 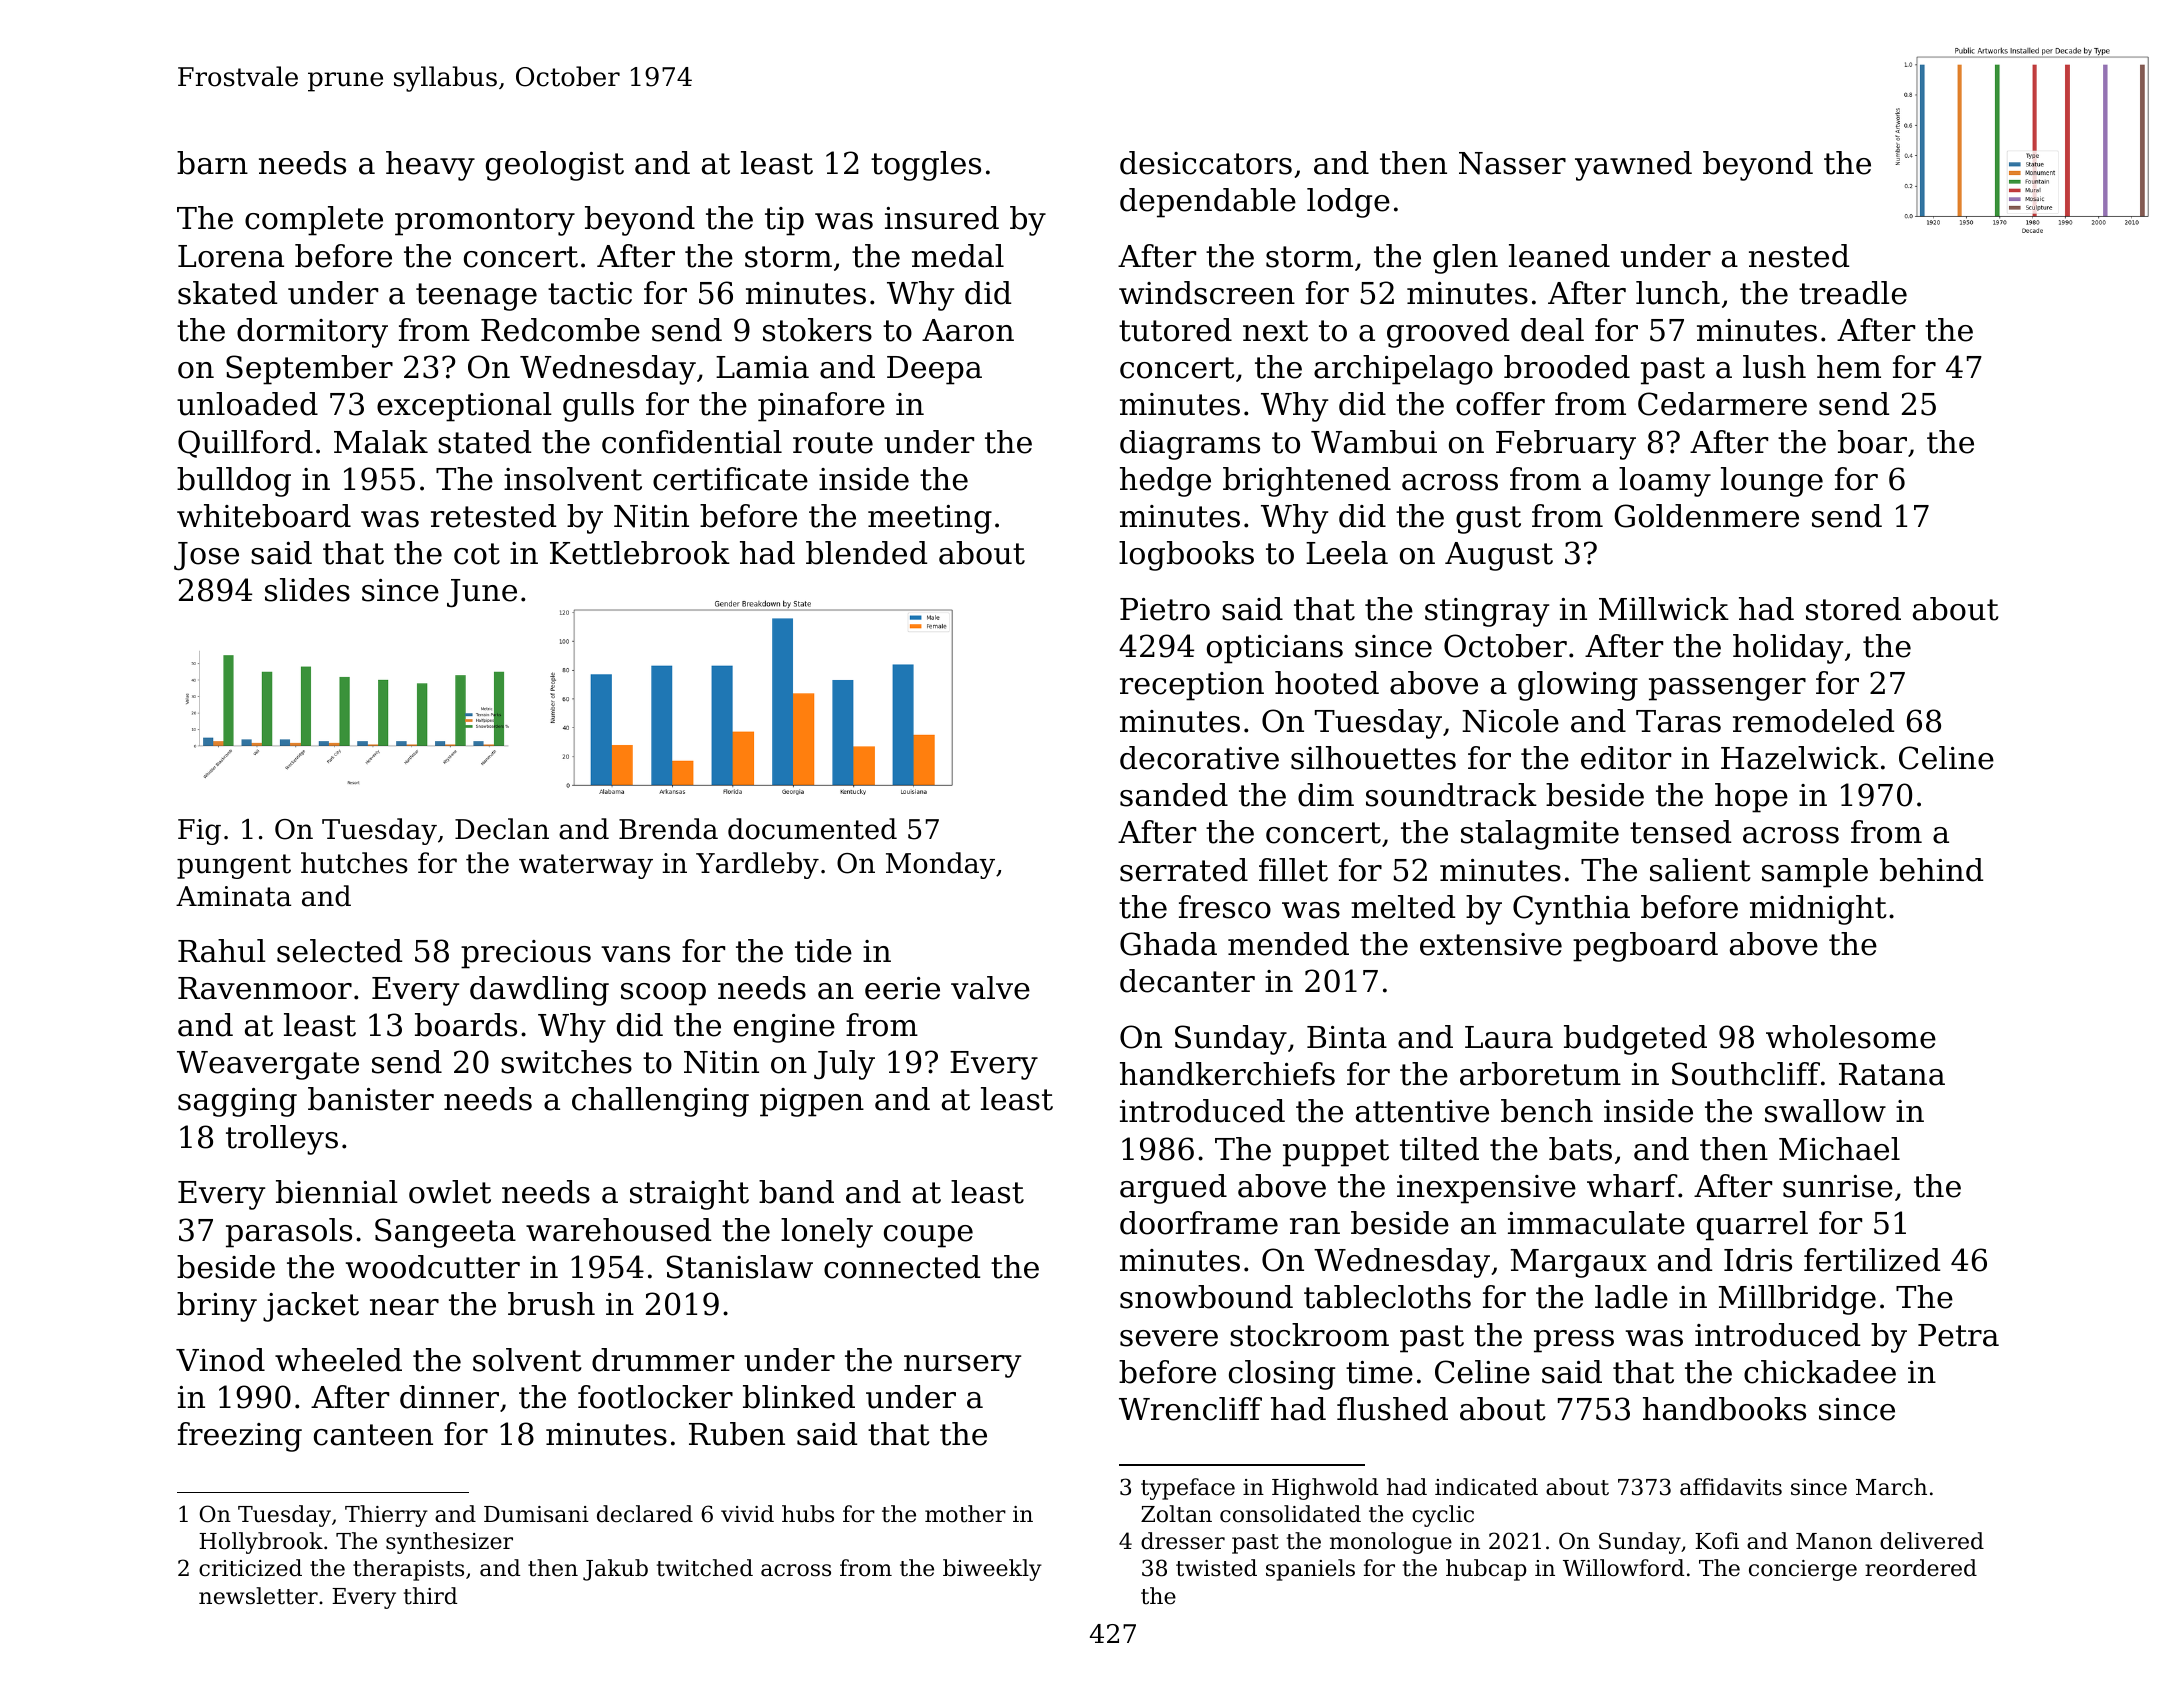 I want to click on cot, so click(x=477, y=554).
